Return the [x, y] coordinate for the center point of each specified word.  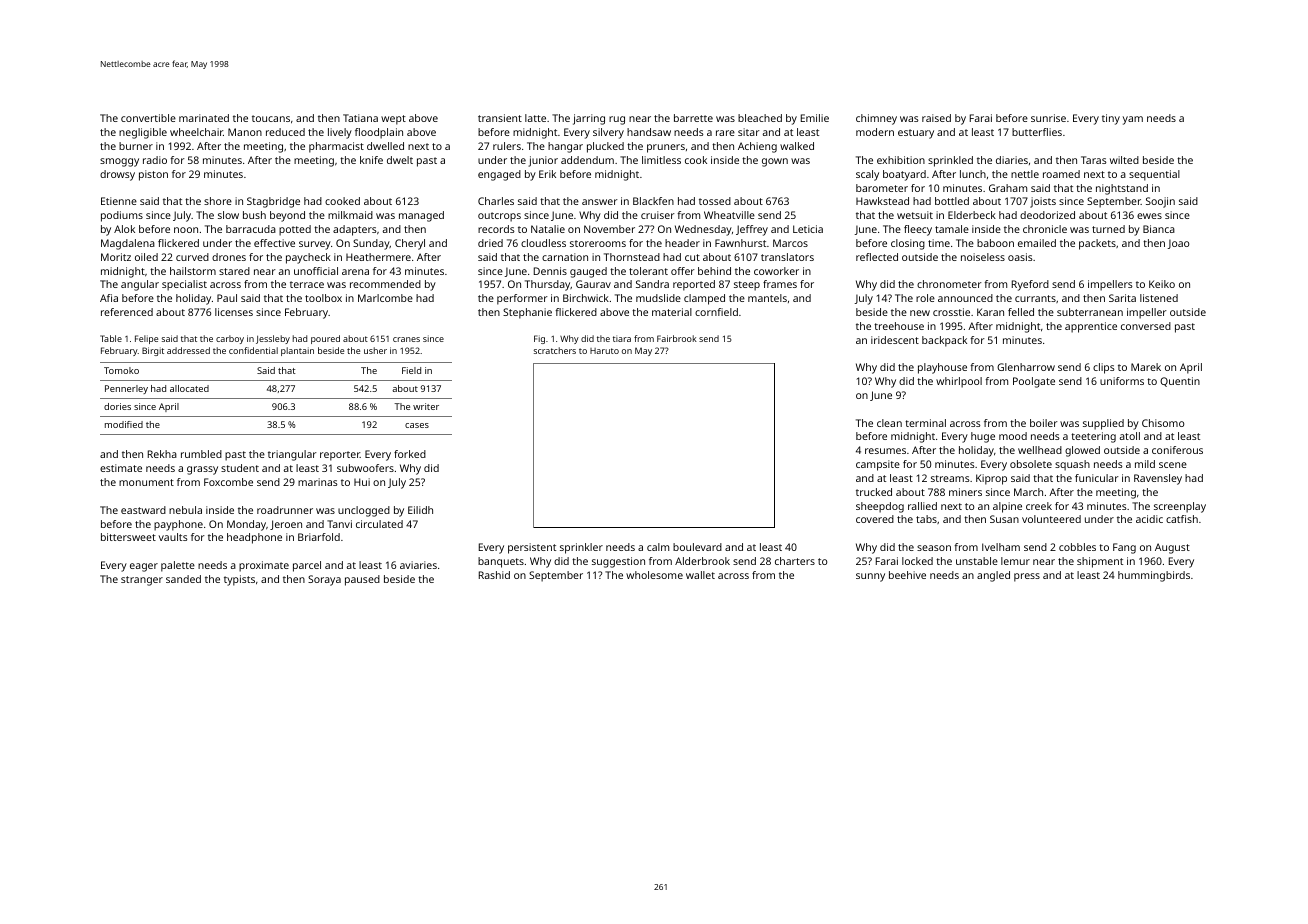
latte [535, 118]
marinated [204, 118]
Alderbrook [702, 561]
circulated [379, 524]
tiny [1111, 119]
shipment [1100, 562]
